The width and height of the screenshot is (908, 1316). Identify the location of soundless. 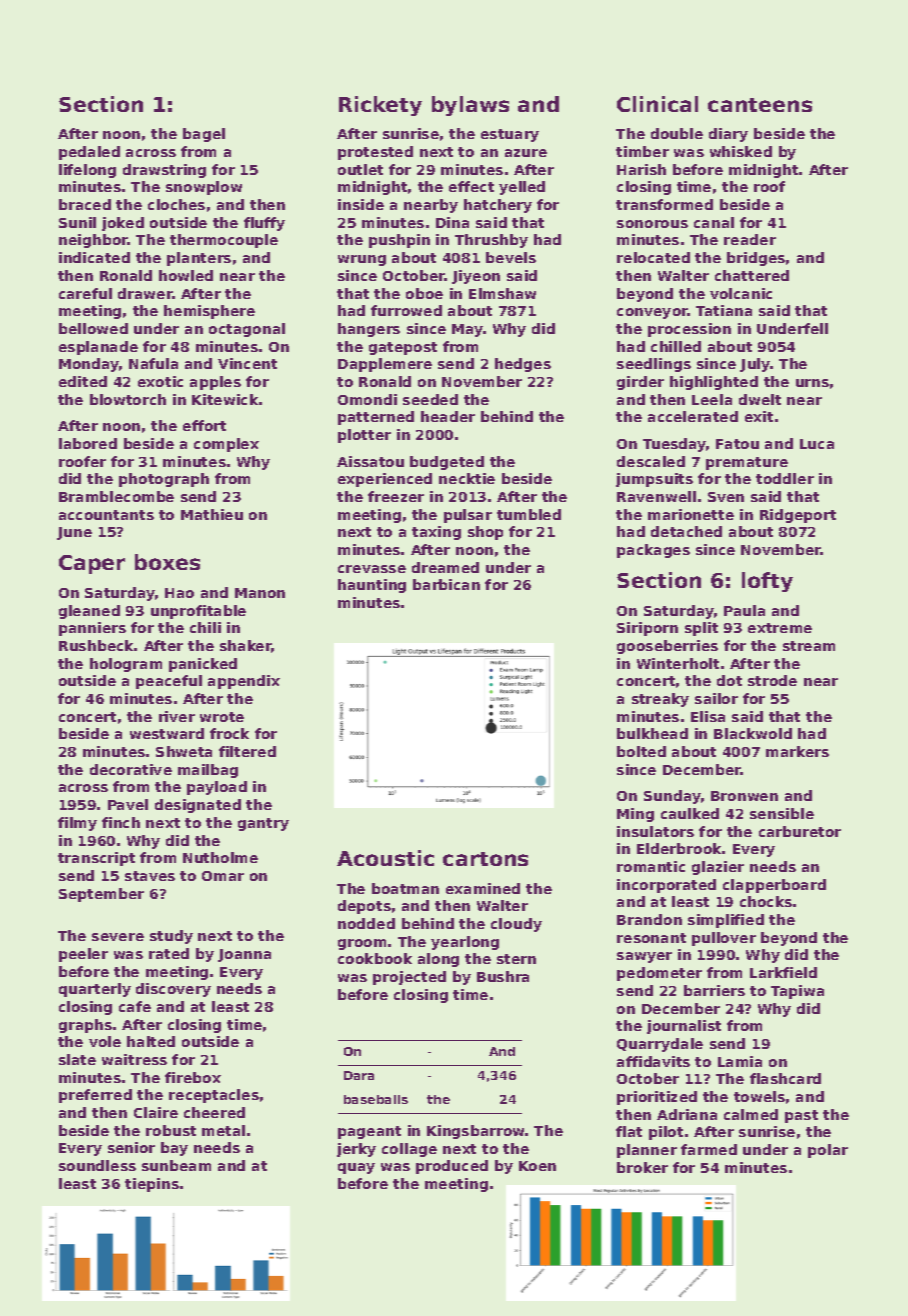
(97, 1165).
